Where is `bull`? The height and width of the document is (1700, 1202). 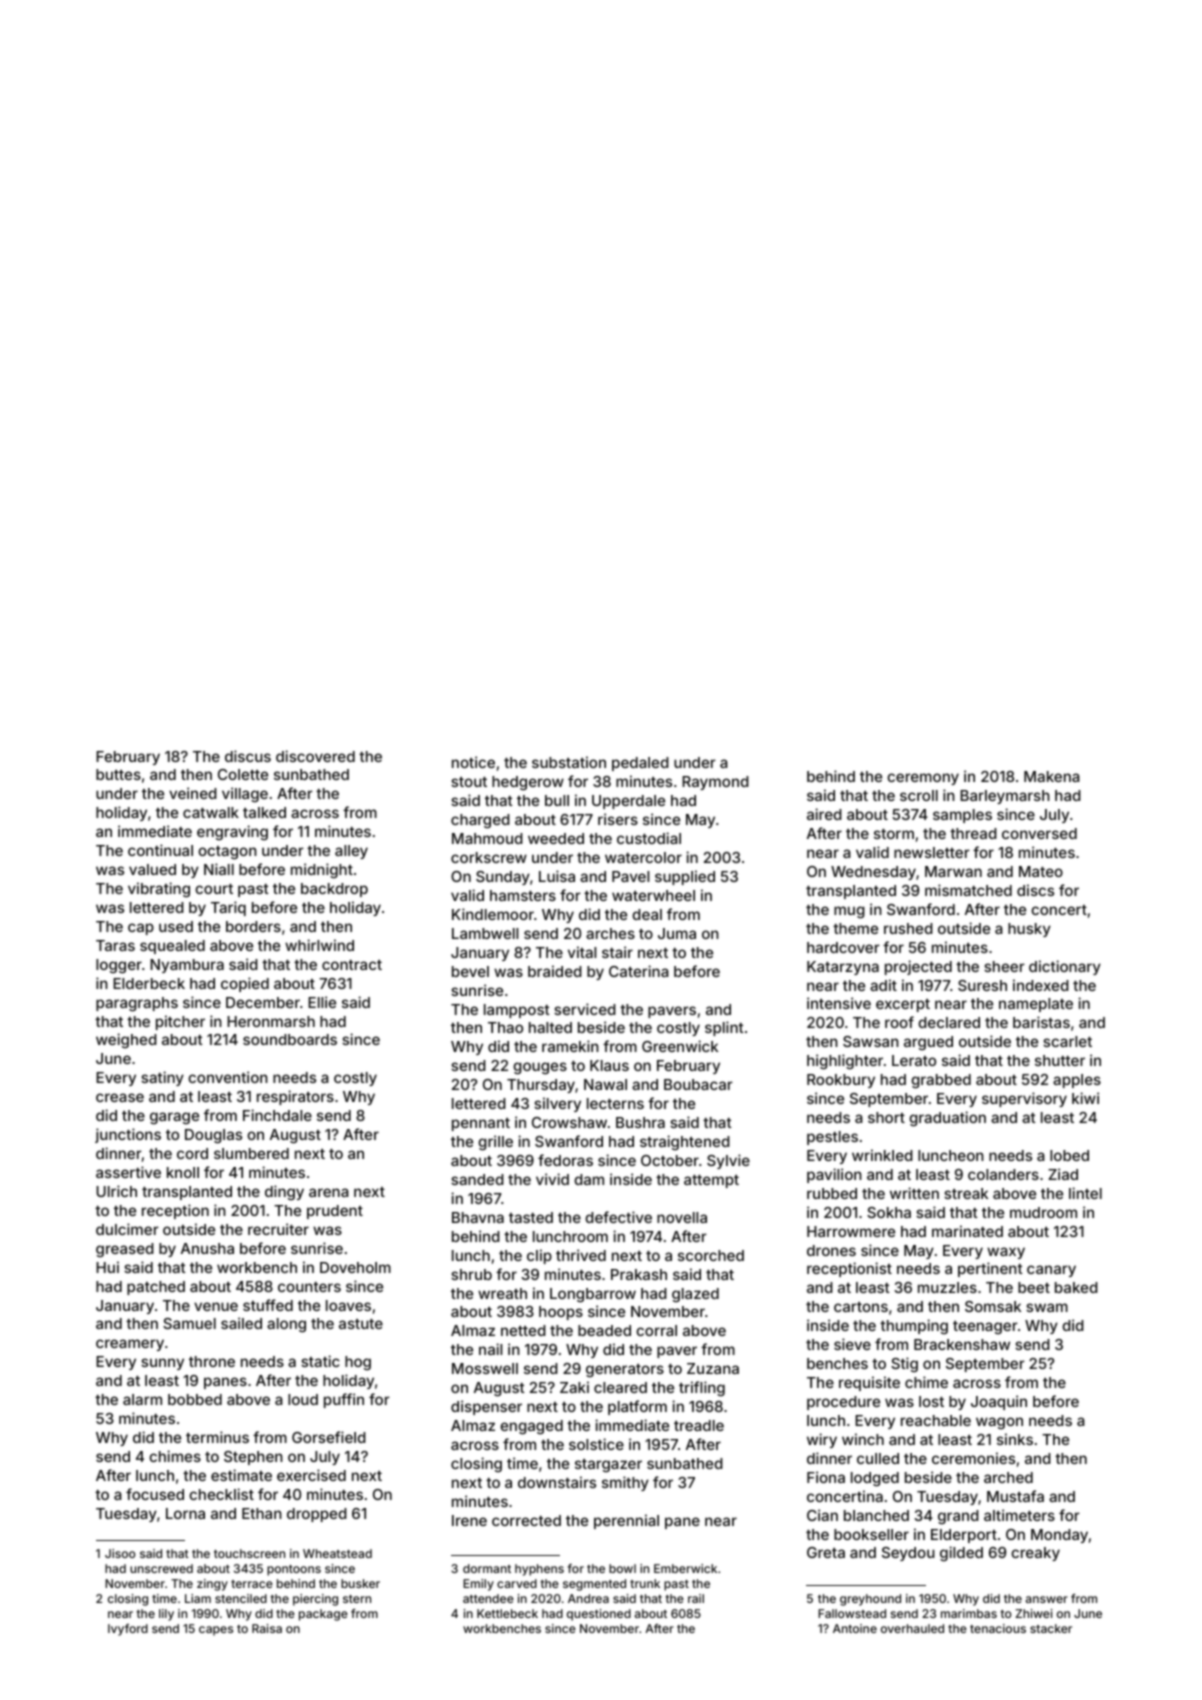
bull is located at coordinates (557, 800).
